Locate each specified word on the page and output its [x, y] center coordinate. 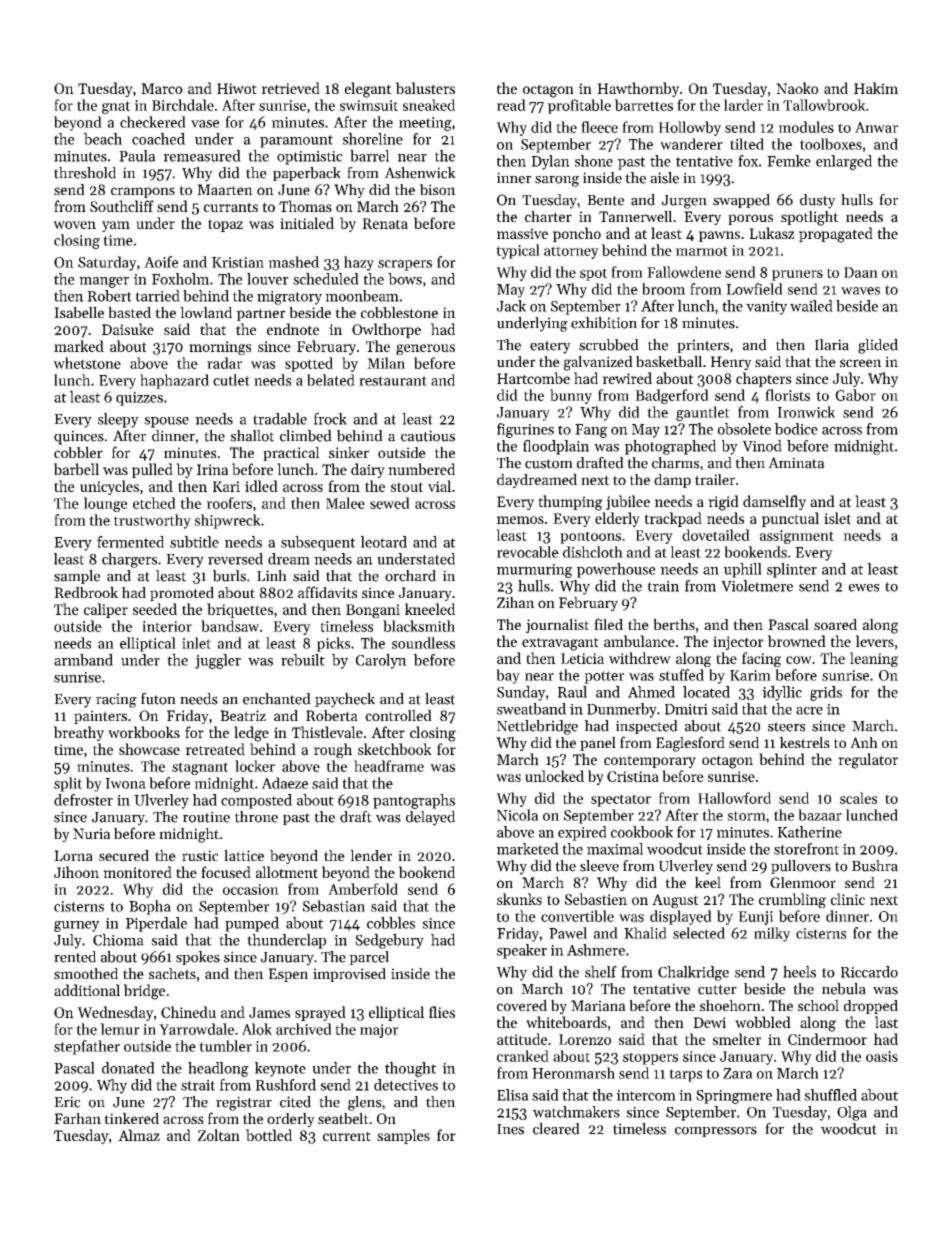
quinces [79, 437]
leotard [384, 542]
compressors [716, 1131]
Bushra [875, 866]
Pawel [568, 933]
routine [206, 817]
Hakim [876, 88]
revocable [528, 552]
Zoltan [219, 1135]
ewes [863, 588]
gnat [116, 107]
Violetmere [757, 586]
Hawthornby [638, 89]
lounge [105, 504]
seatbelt [343, 1118]
